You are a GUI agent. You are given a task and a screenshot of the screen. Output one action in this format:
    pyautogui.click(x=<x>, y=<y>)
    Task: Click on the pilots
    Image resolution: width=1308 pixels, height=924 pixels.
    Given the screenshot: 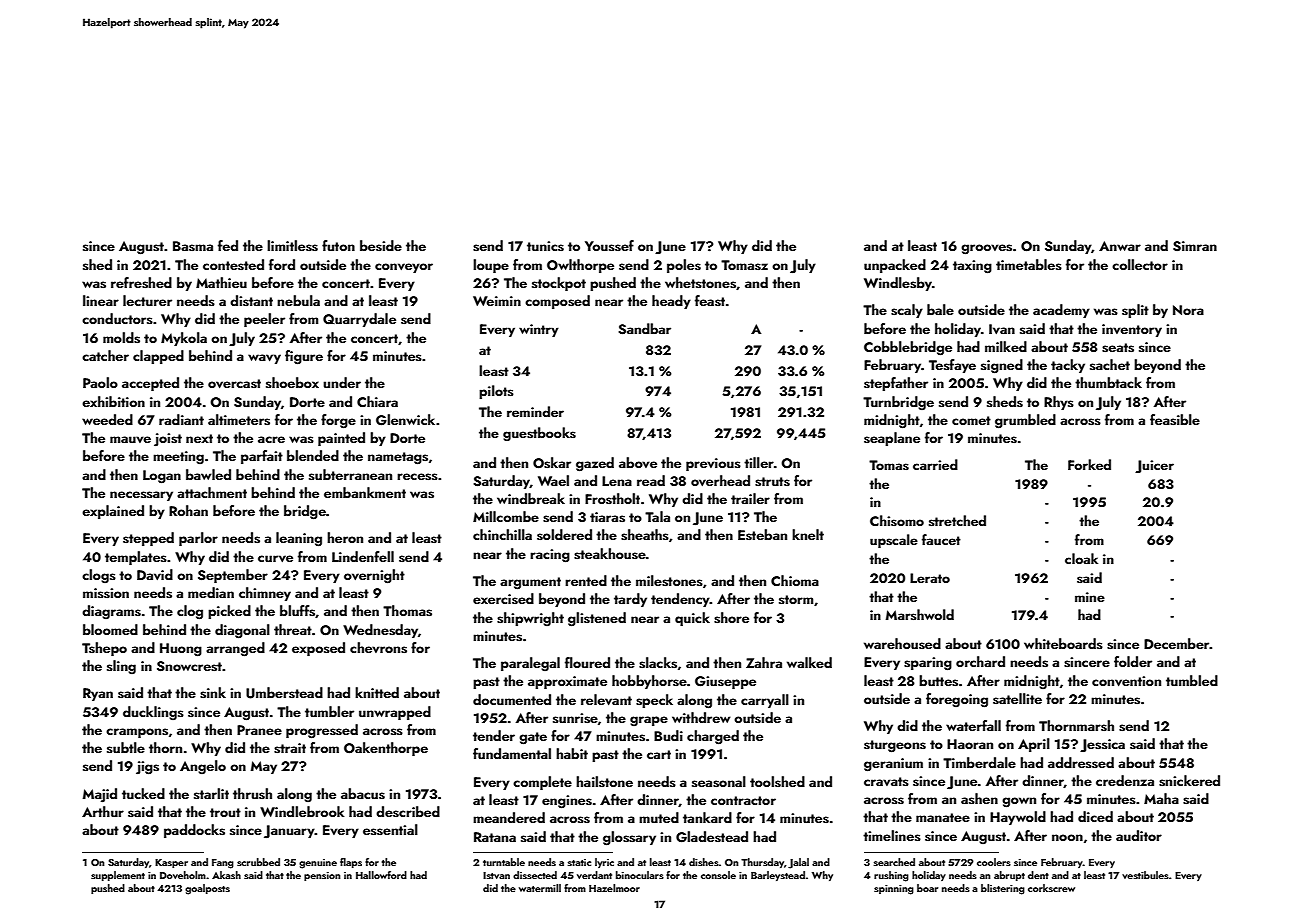 What is the action you would take?
    pyautogui.click(x=496, y=392)
